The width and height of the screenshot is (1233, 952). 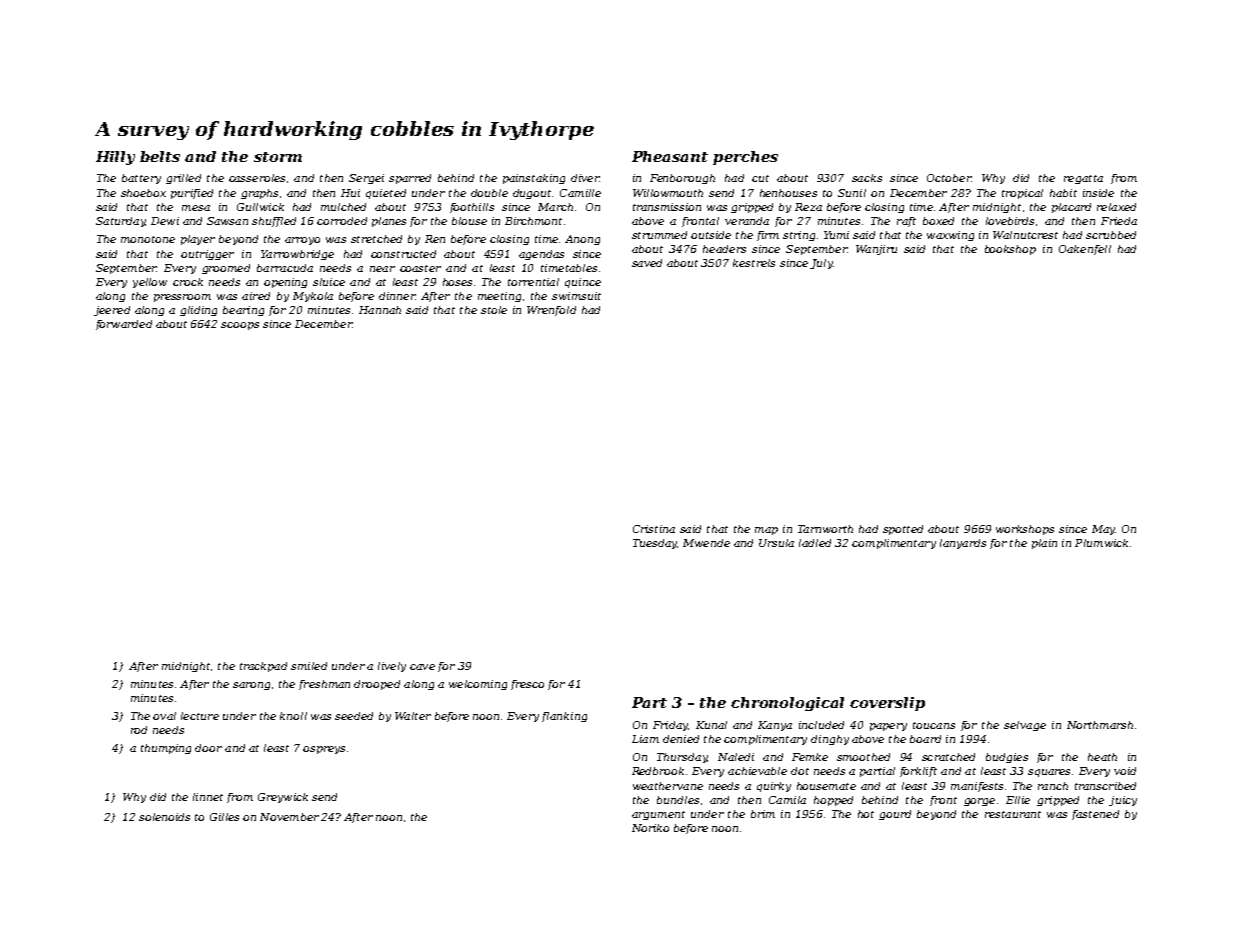 I want to click on Sawsan, so click(x=227, y=221).
